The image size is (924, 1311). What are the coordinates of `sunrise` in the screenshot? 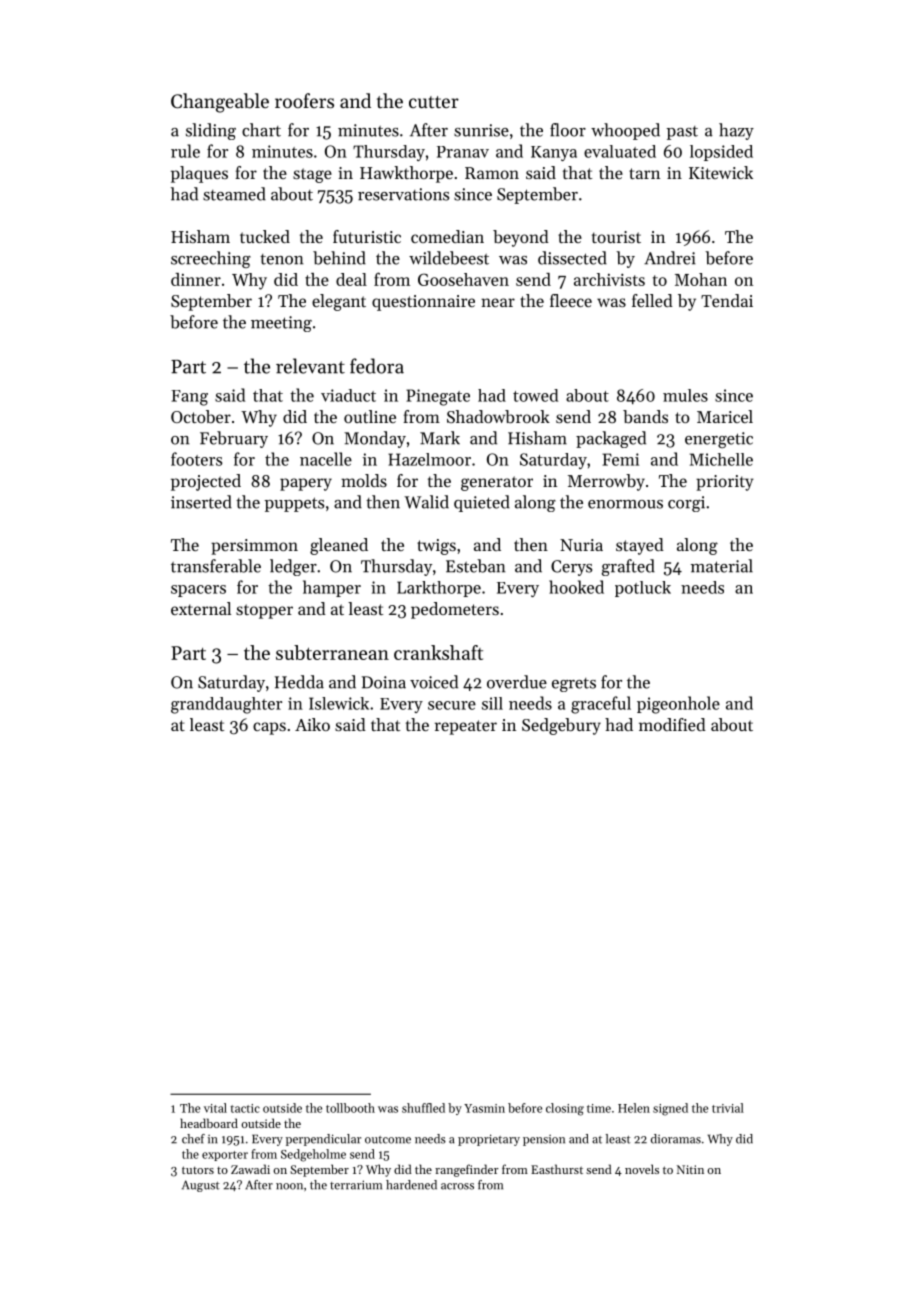 It's located at (481, 130).
